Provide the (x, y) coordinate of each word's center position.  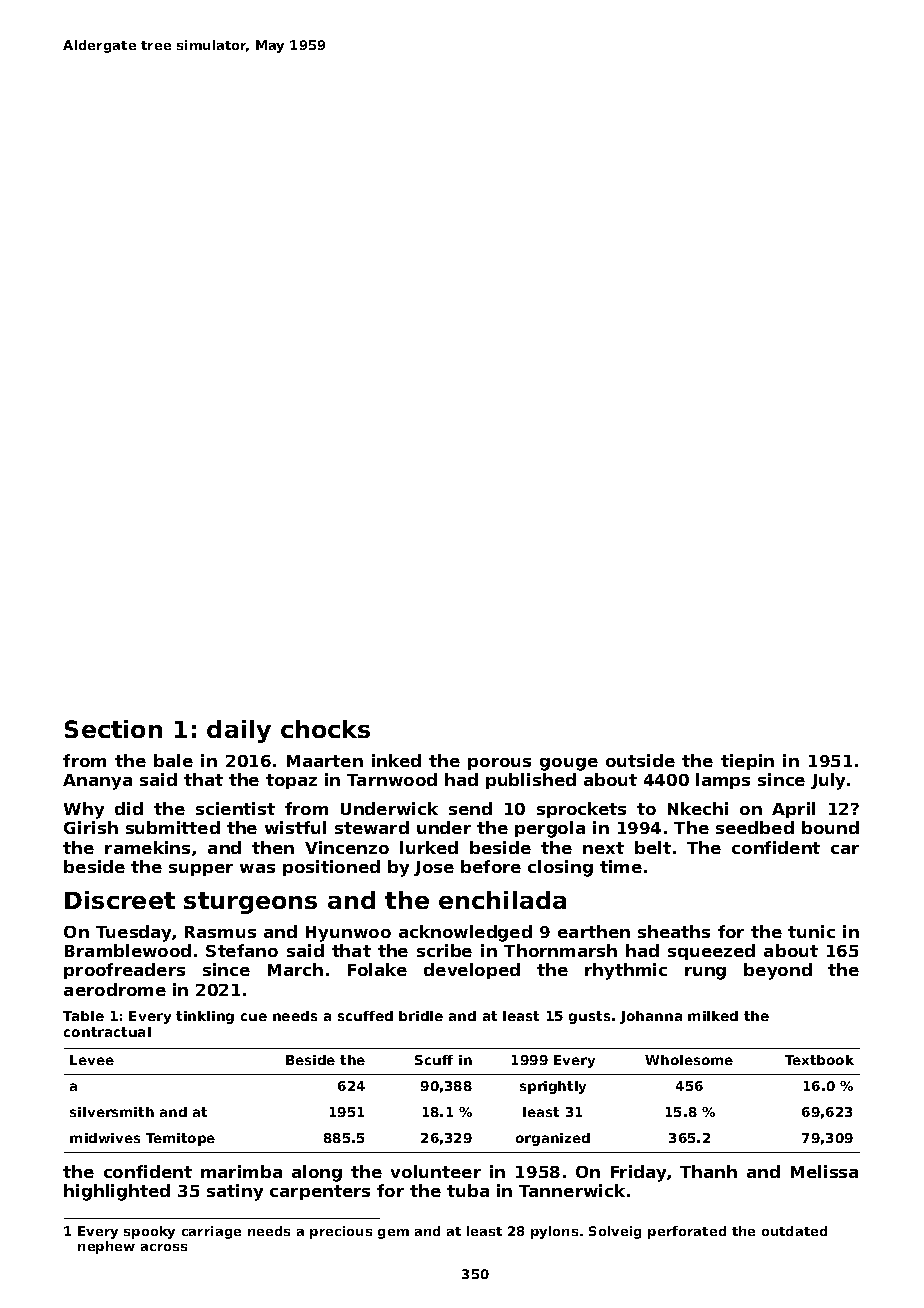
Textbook (819, 1060)
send (470, 808)
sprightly (553, 1087)
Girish (91, 827)
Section (113, 729)
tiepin (747, 762)
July (828, 781)
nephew (106, 1247)
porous (499, 764)
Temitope (180, 1139)
